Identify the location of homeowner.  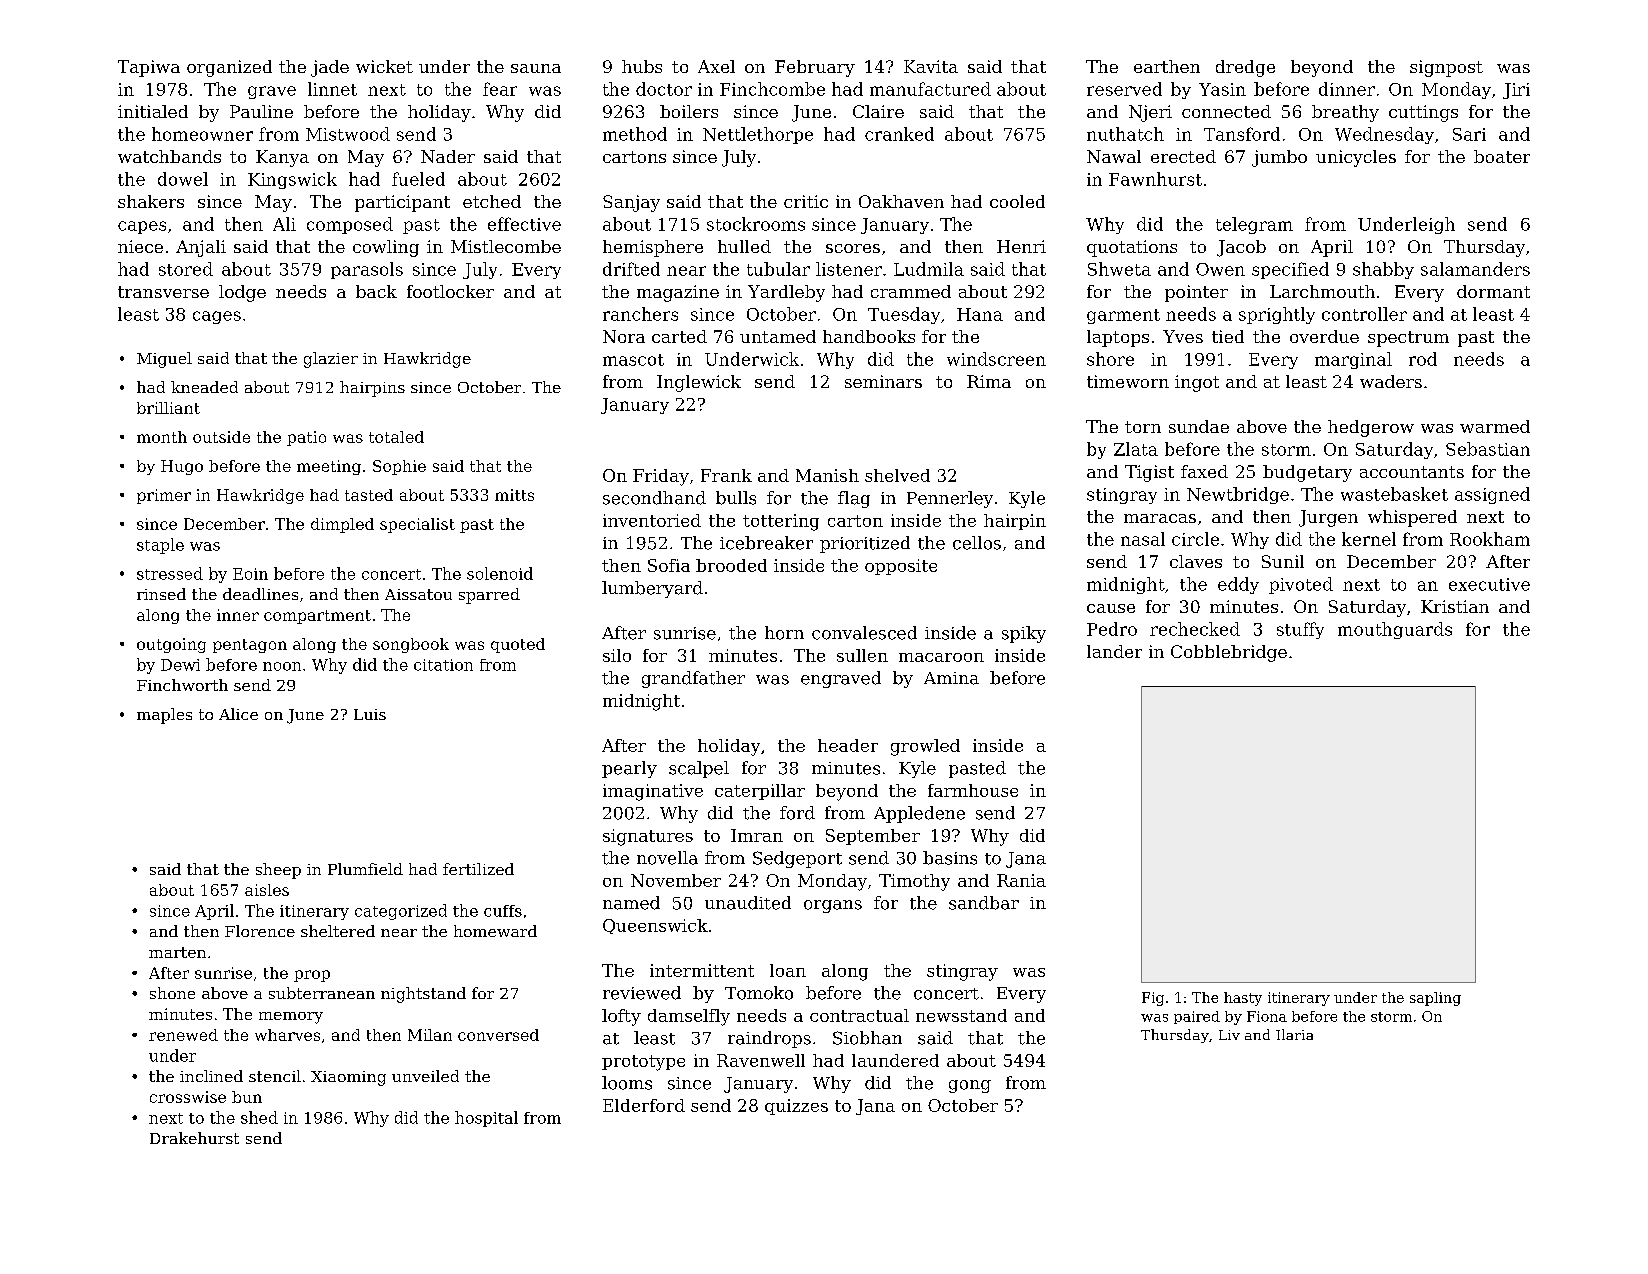
(202, 134).
